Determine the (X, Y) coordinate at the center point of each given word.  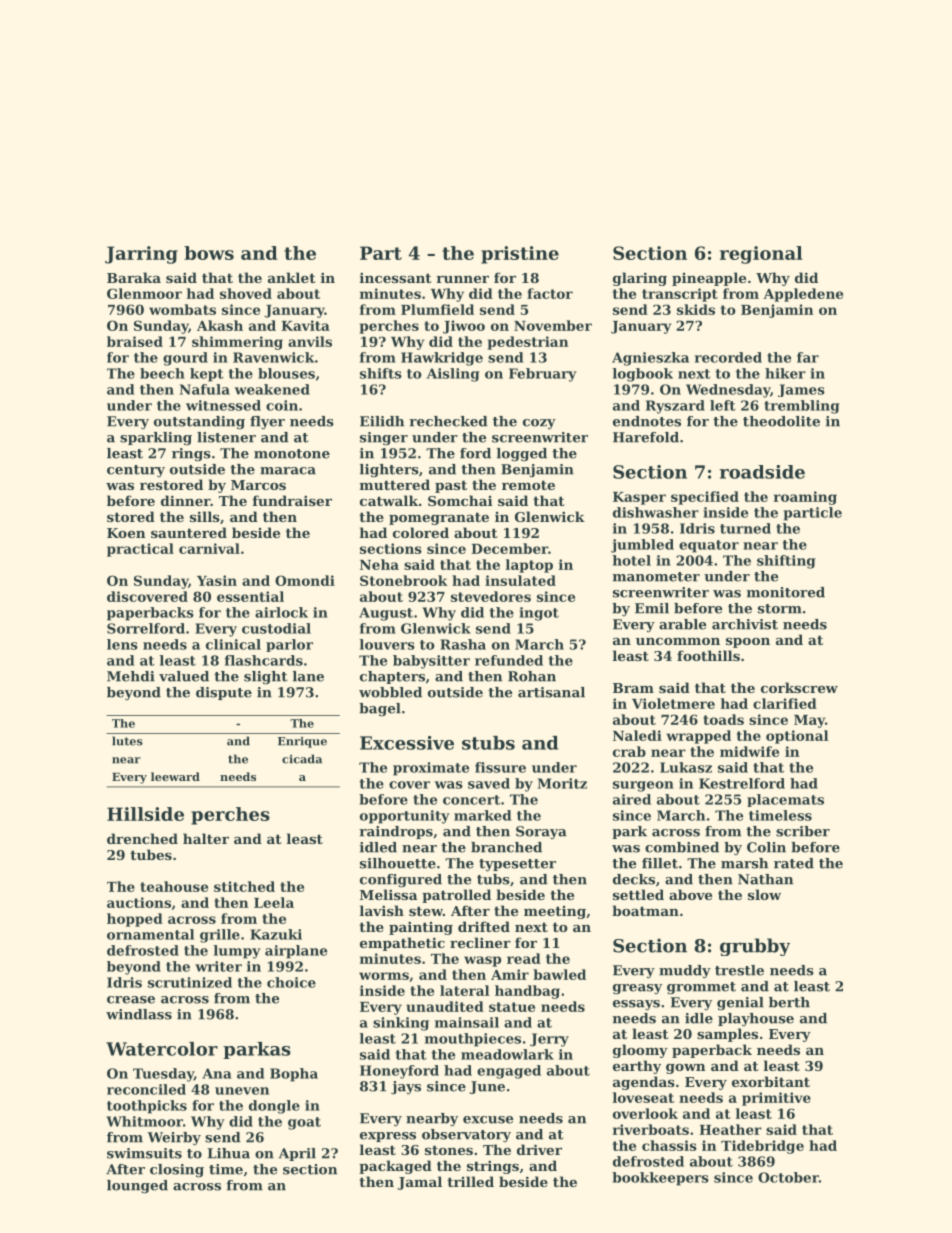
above (690, 894)
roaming (805, 498)
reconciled (146, 1089)
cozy (539, 424)
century (136, 471)
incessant (396, 277)
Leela (274, 902)
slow (764, 894)
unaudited (445, 1006)
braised (135, 341)
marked (482, 815)
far (808, 357)
